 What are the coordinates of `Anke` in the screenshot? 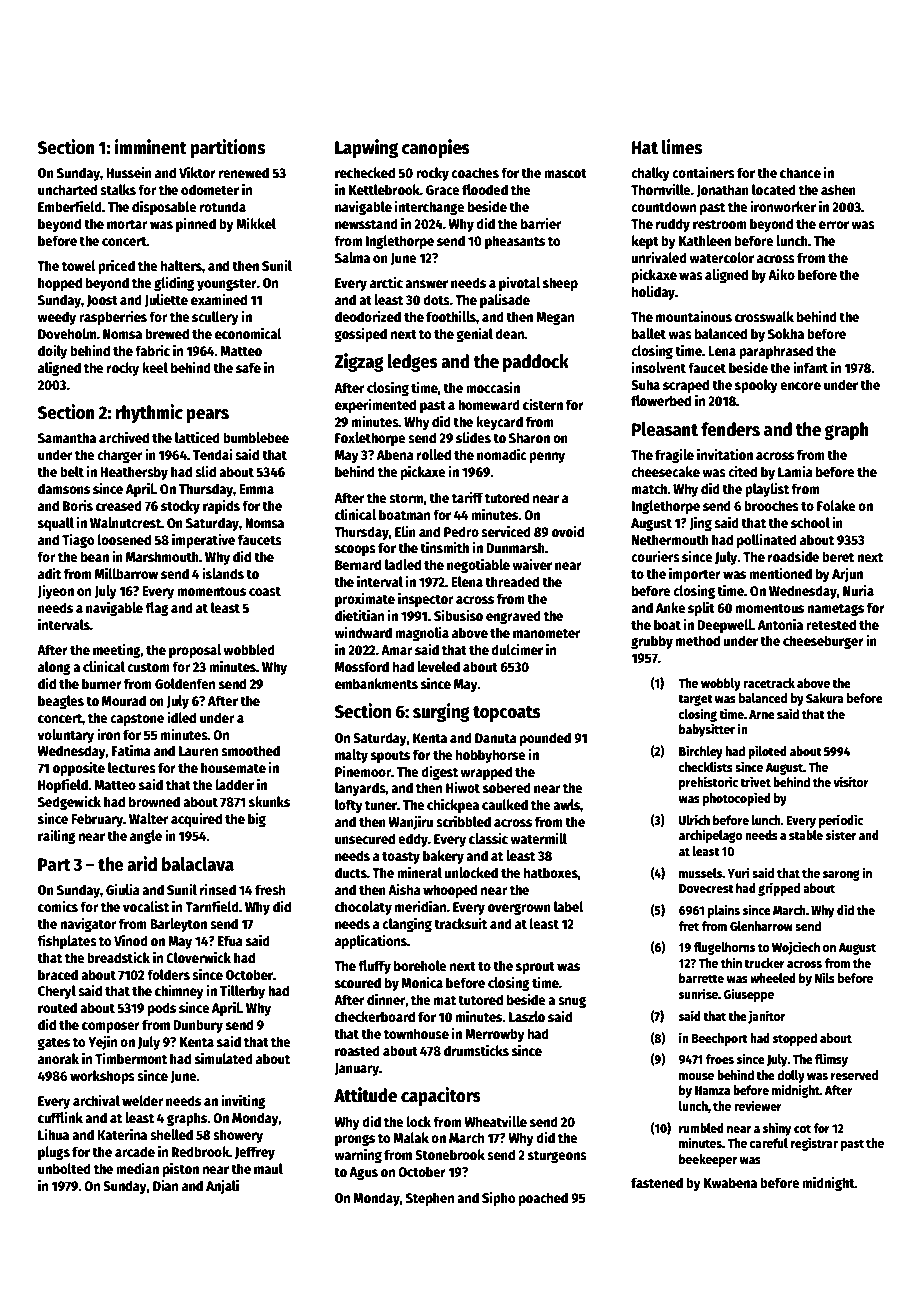 It's located at (671, 607).
